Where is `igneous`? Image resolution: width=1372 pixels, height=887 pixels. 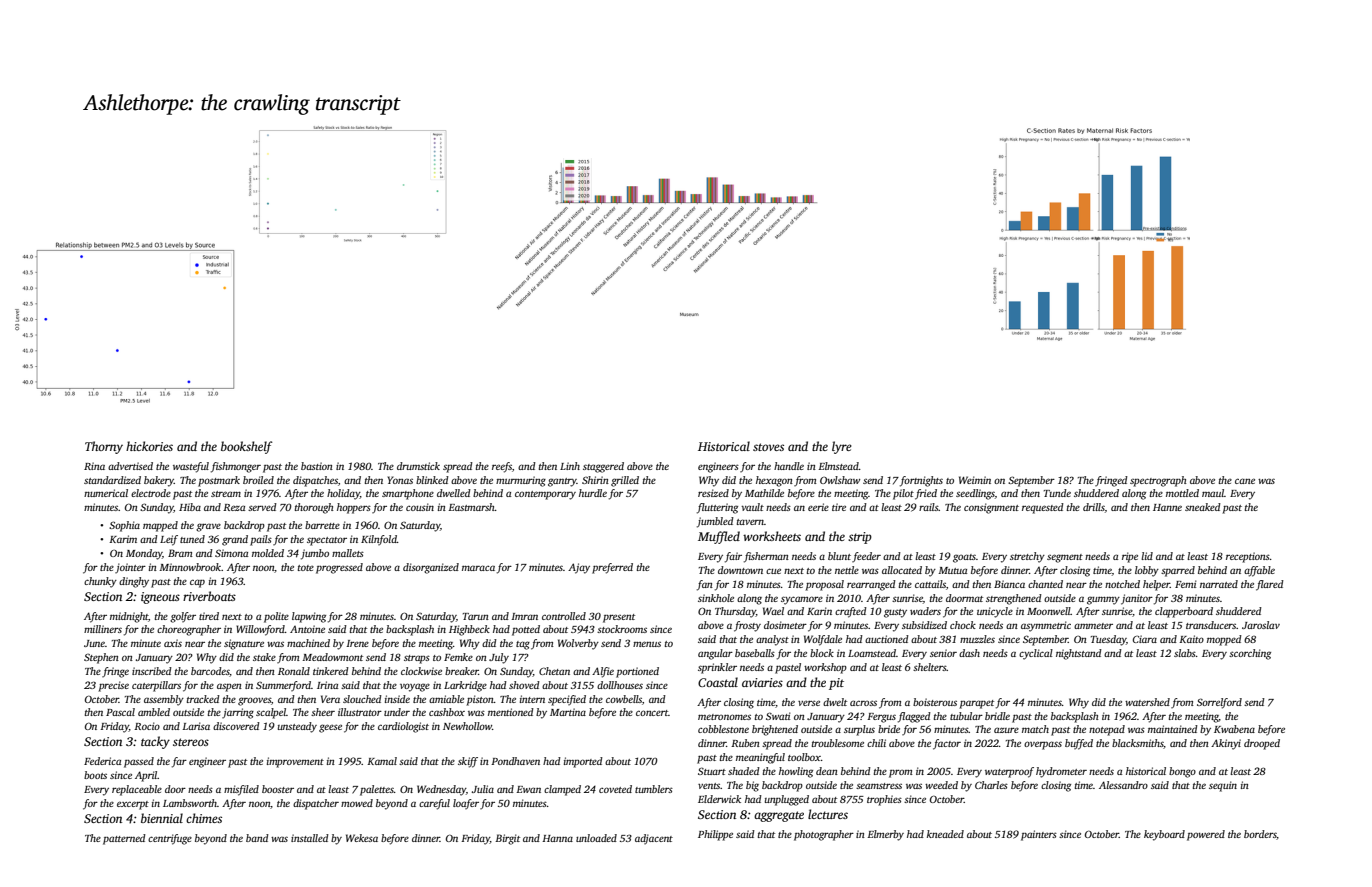
igneous is located at coordinates (160, 598).
